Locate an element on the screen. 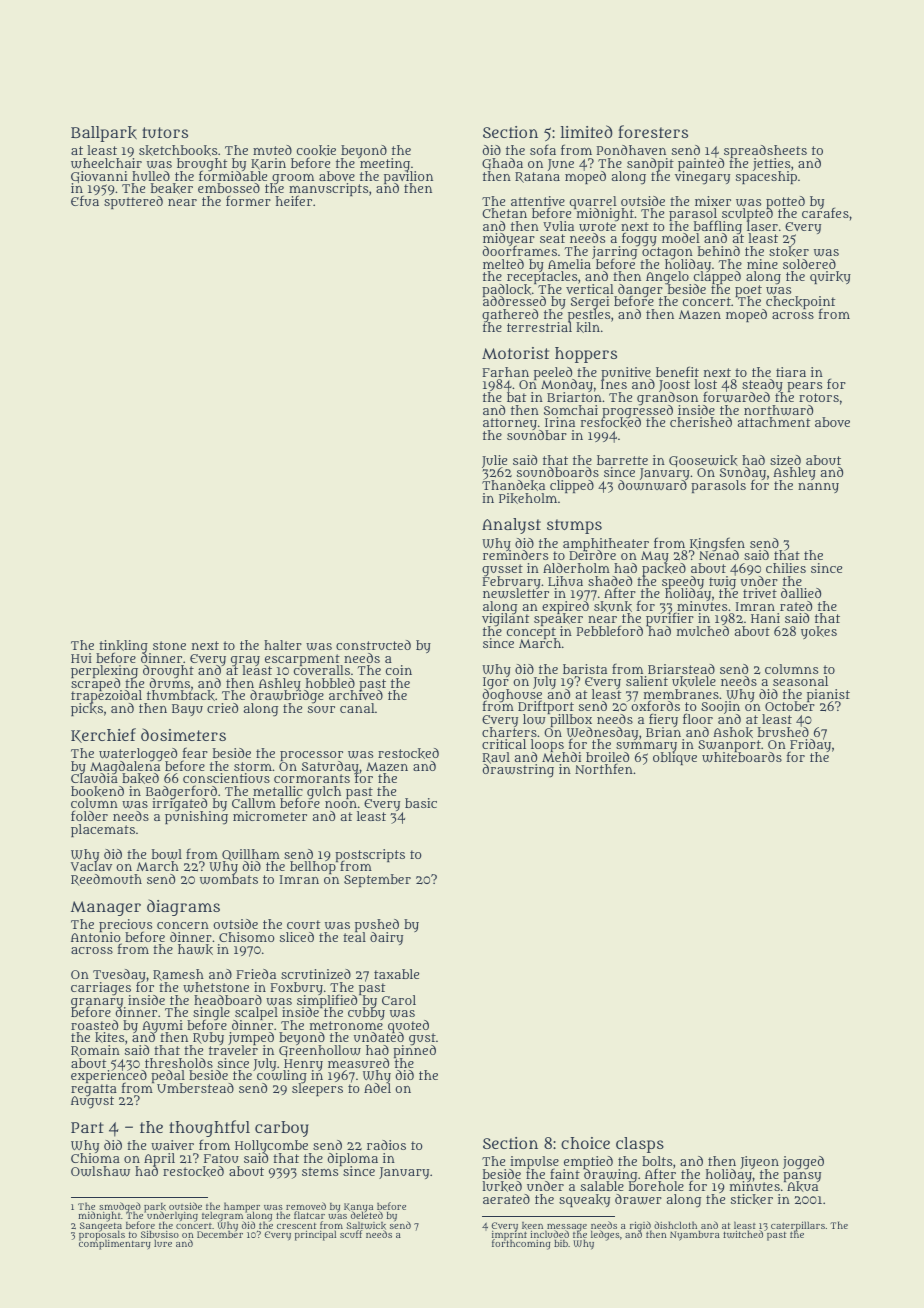 The image size is (924, 1308). meeting is located at coordinates (385, 165).
